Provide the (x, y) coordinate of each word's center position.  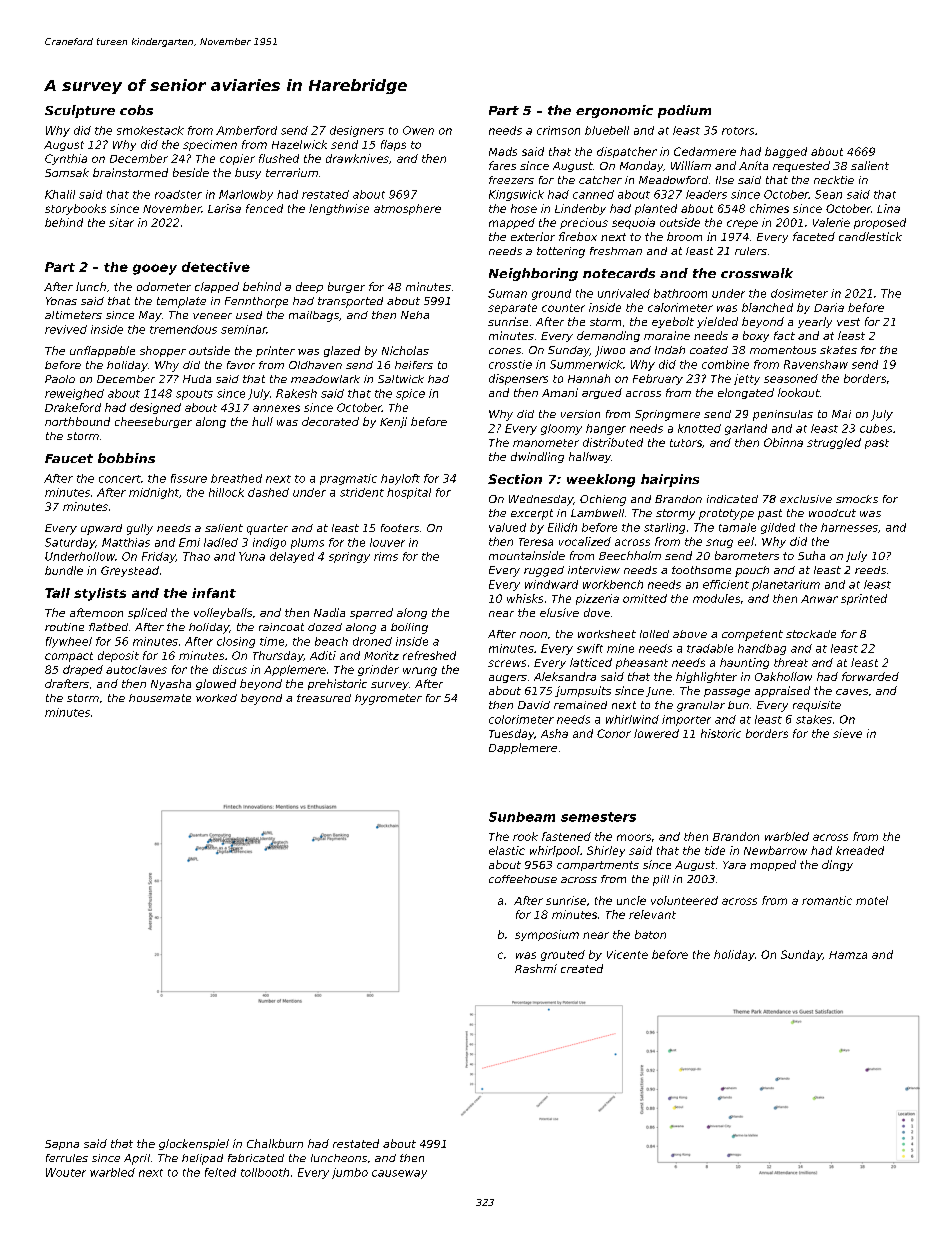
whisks (525, 598)
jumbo (350, 1173)
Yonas (61, 301)
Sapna (62, 1145)
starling (664, 528)
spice (410, 394)
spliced (147, 613)
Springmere (667, 415)
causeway (399, 1174)
